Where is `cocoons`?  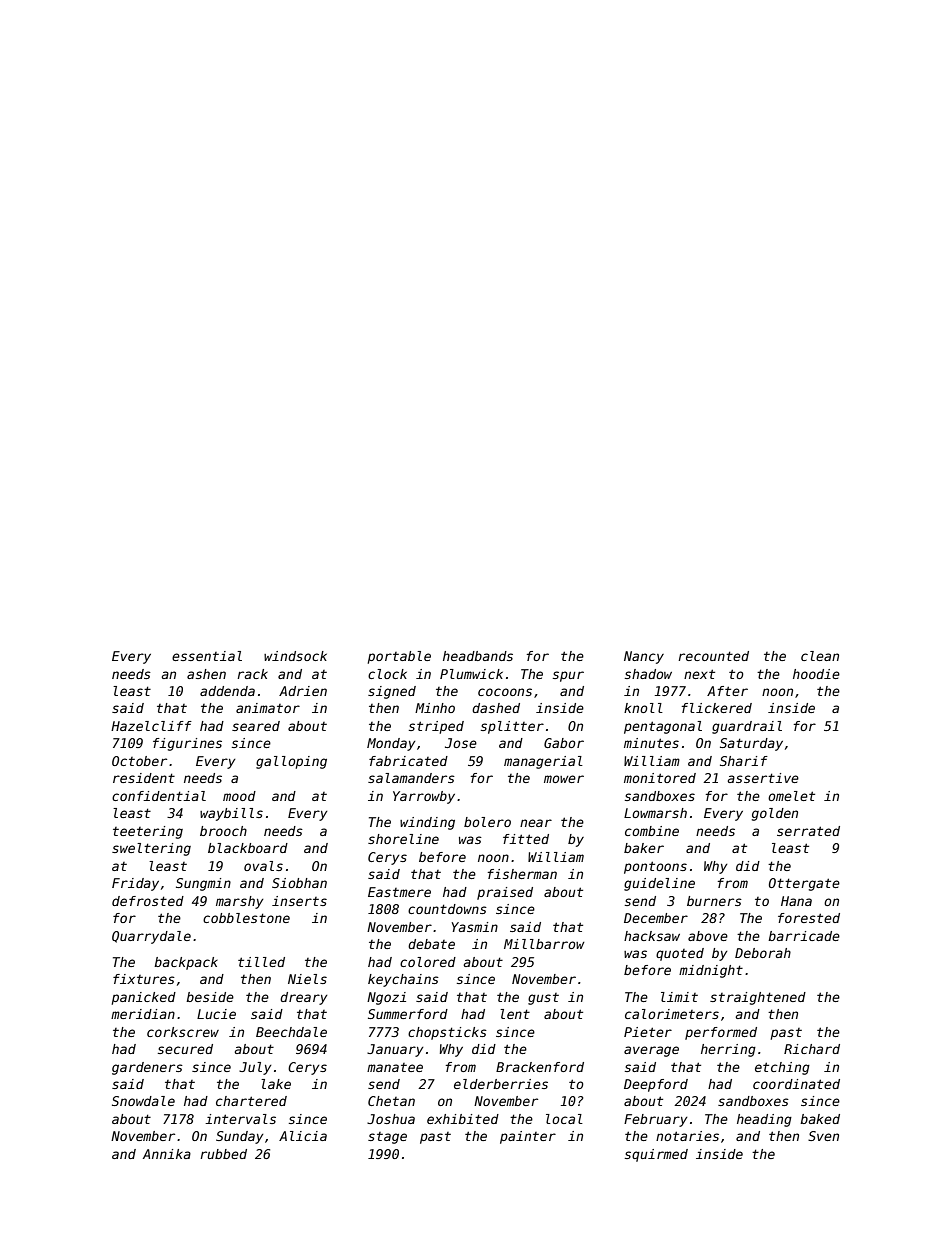
cocoons is located at coordinates (505, 692).
